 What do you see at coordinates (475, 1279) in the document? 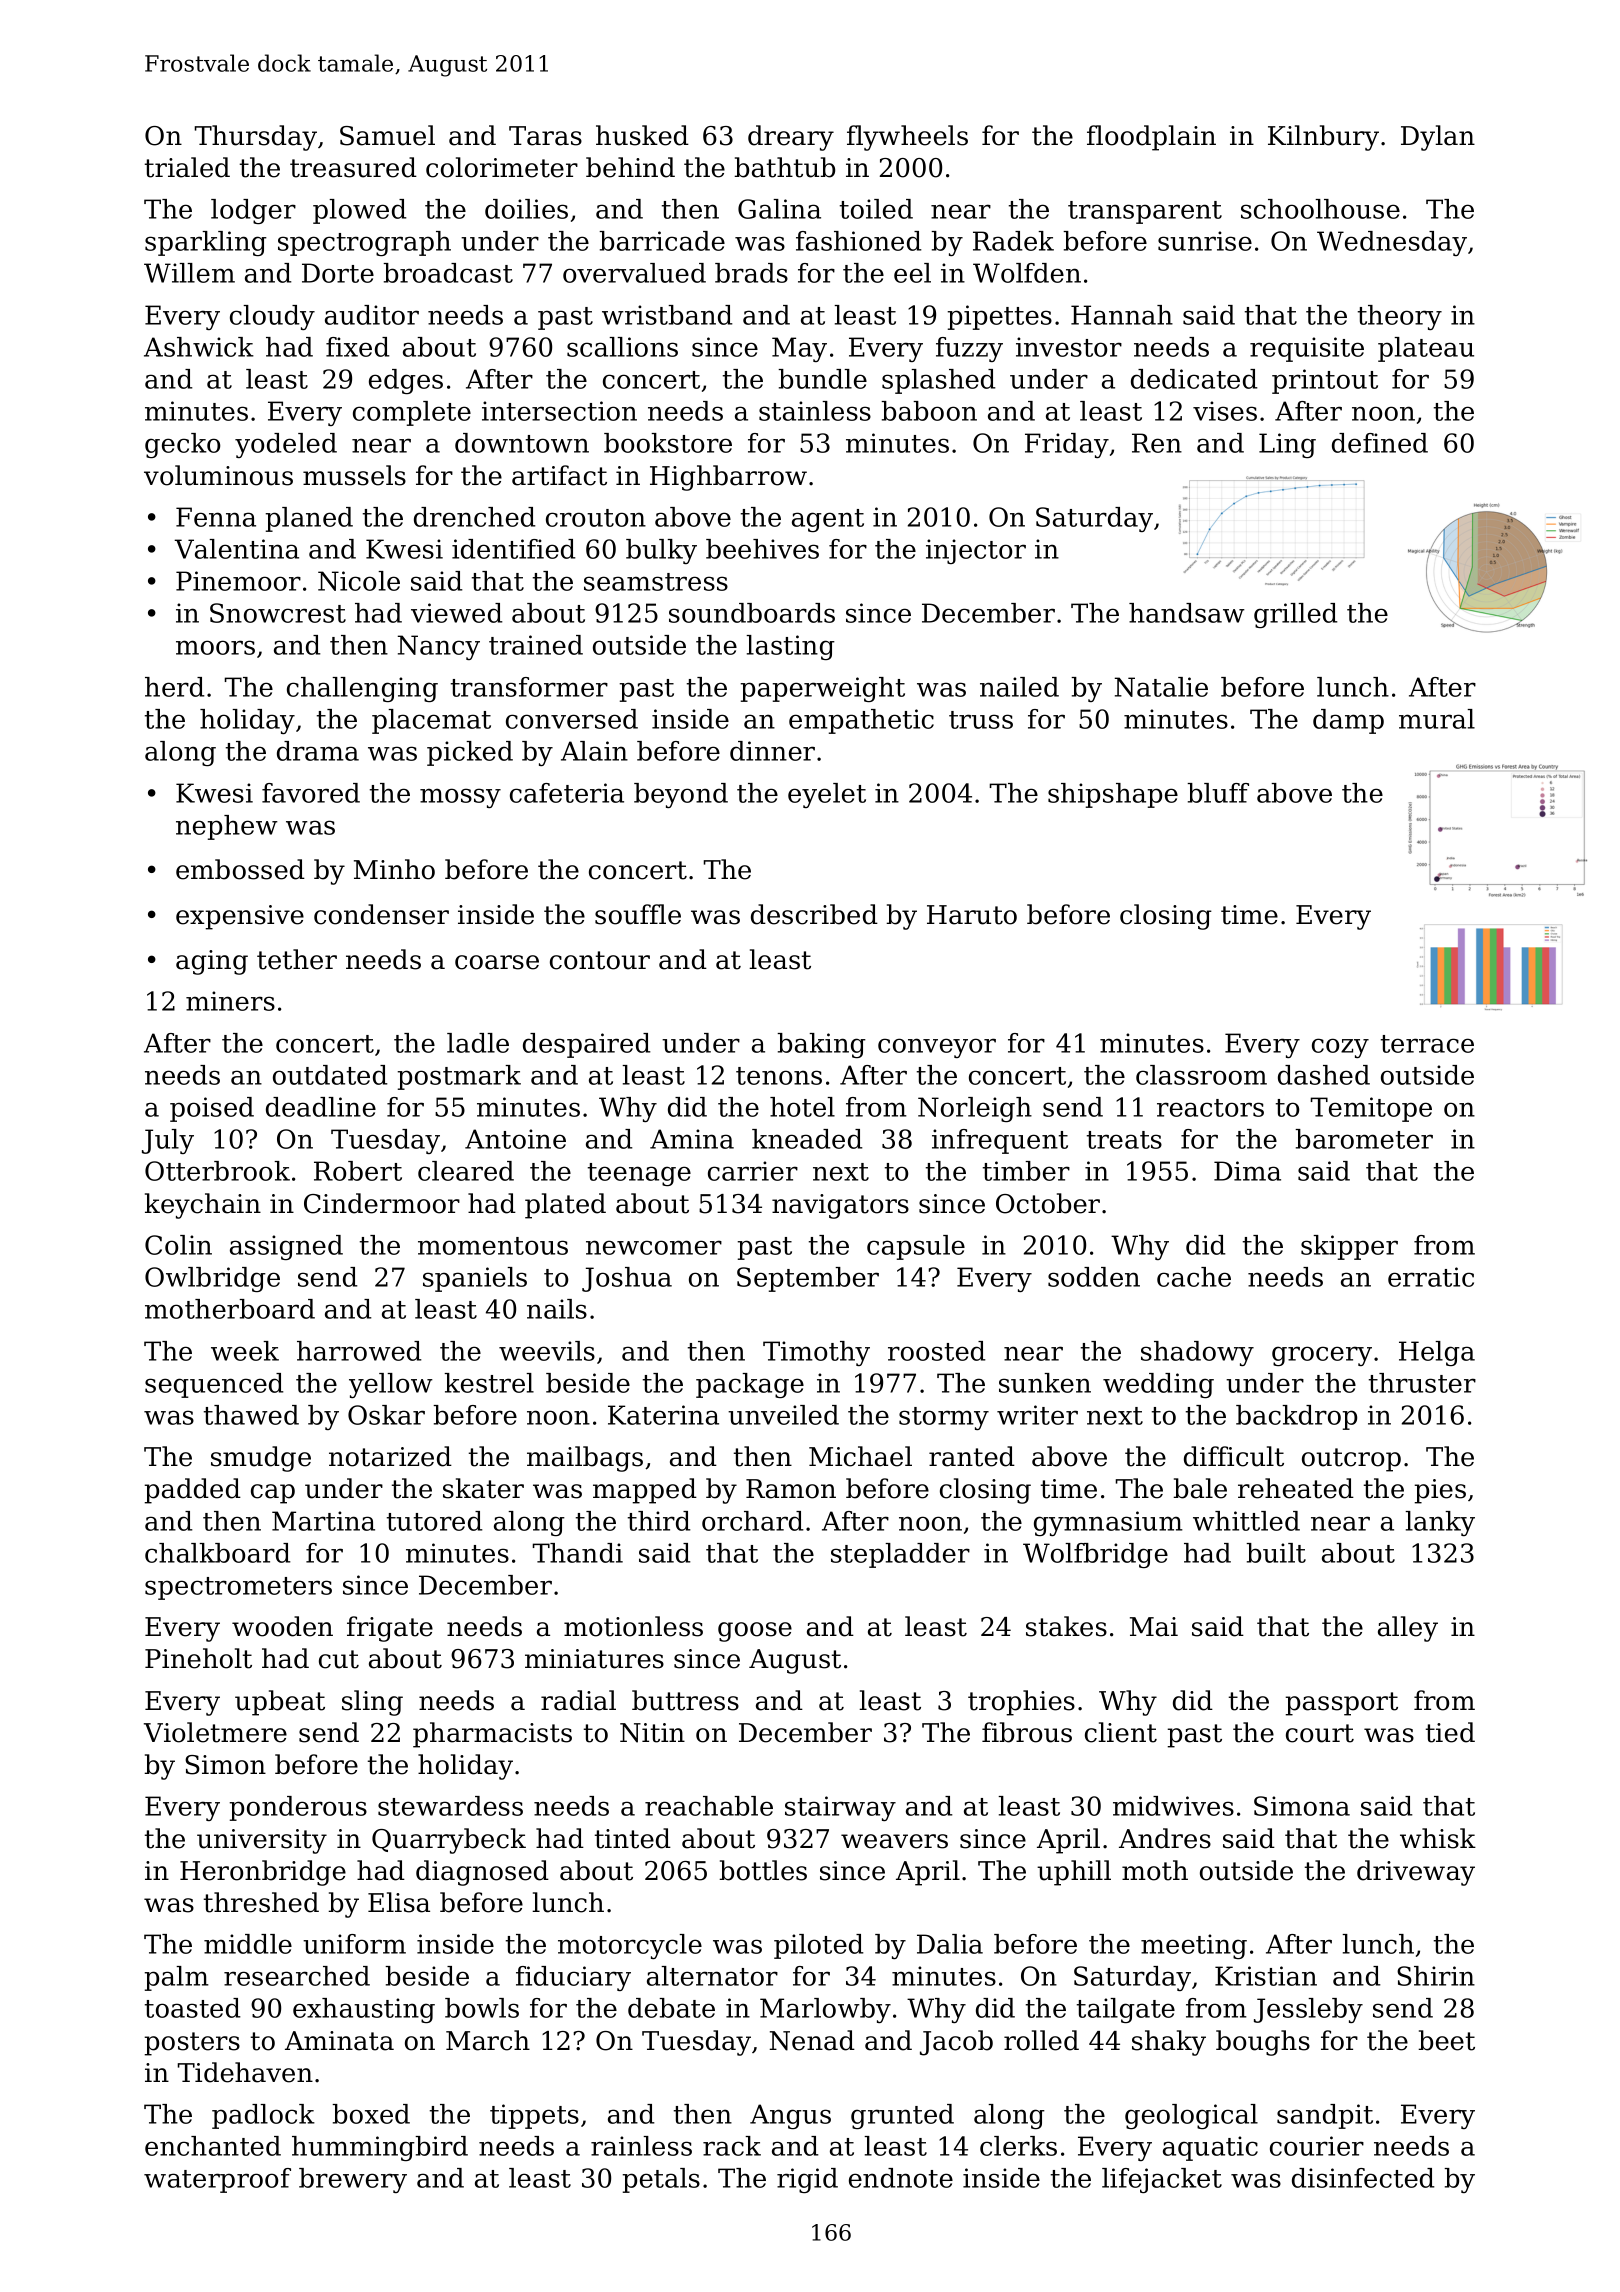
I see `spaniels` at bounding box center [475, 1279].
